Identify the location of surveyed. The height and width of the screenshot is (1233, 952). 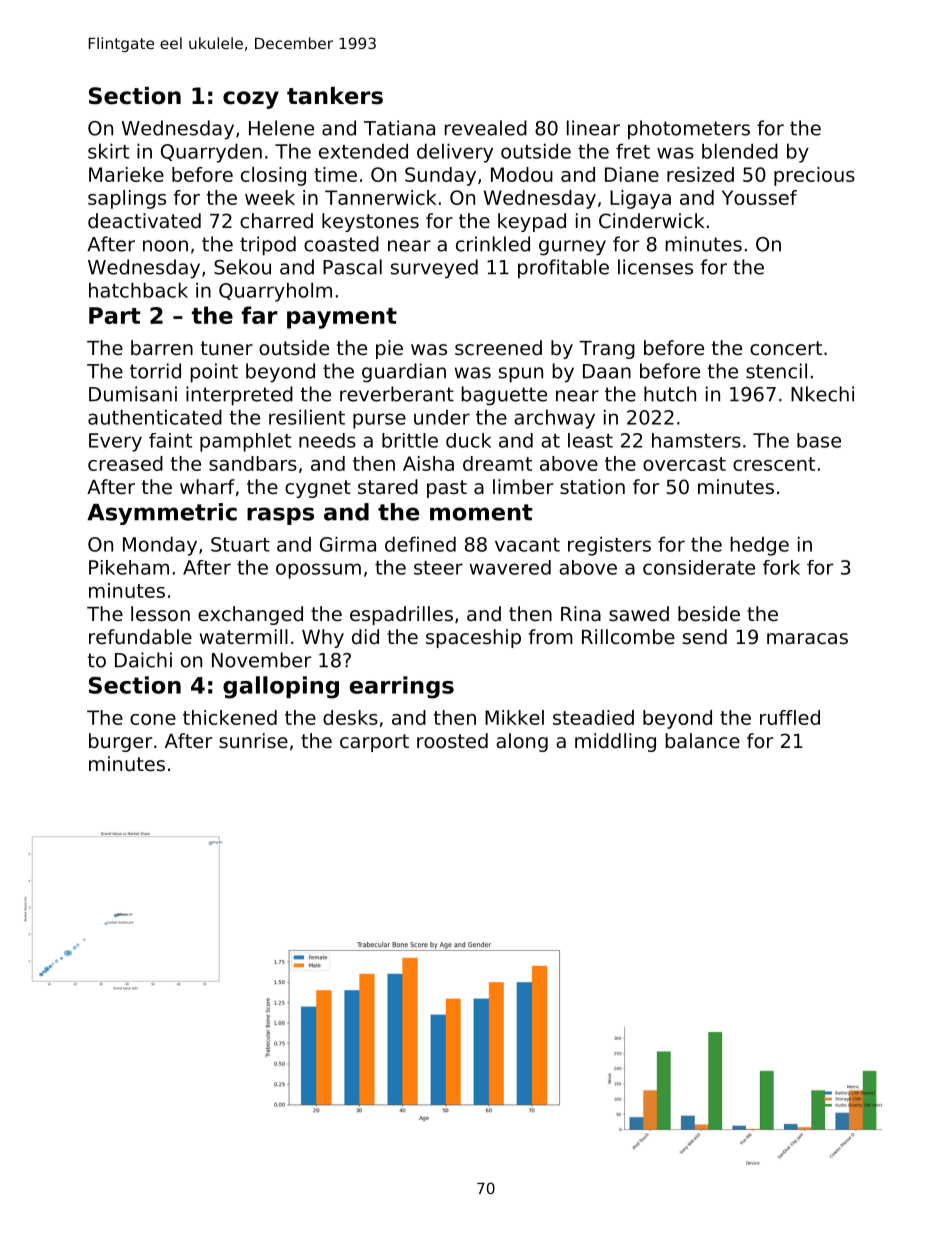
(434, 269).
